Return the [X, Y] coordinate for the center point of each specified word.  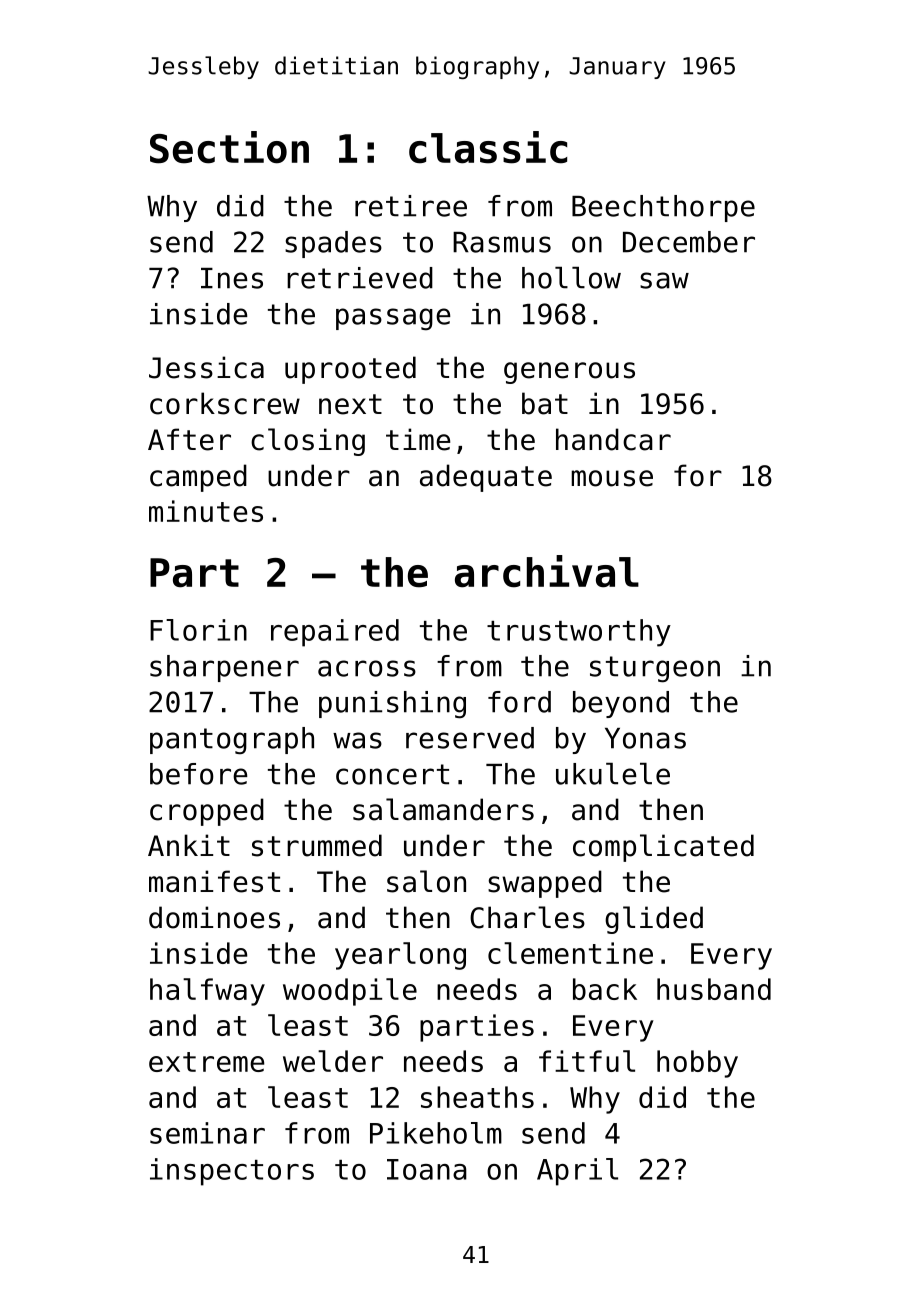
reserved [470, 738]
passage [393, 319]
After [189, 439]
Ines [232, 278]
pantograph [232, 741]
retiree [411, 206]
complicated [663, 848]
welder [333, 1061]
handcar [613, 439]
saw [664, 280]
